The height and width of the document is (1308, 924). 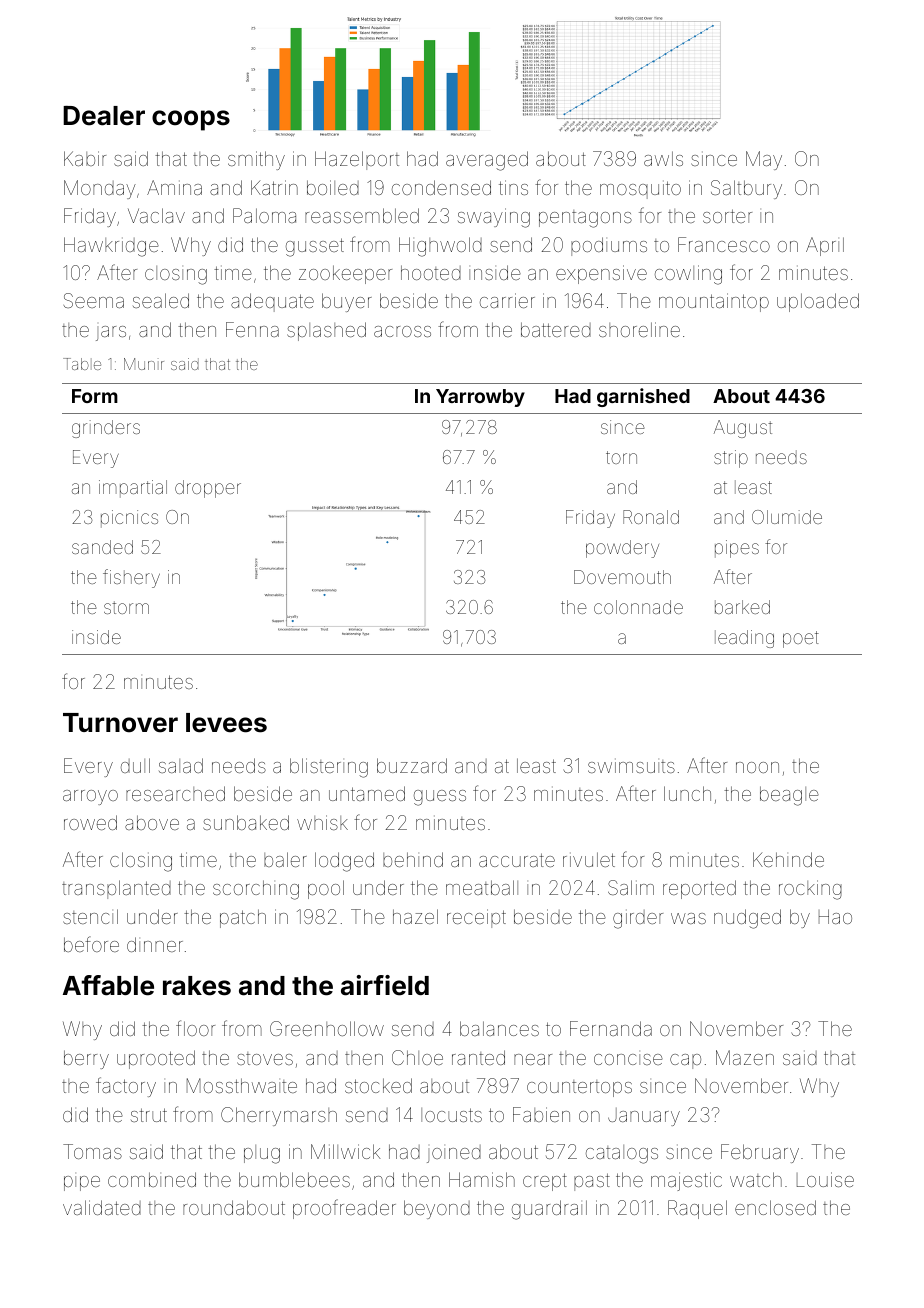 I want to click on levees, so click(x=226, y=723).
